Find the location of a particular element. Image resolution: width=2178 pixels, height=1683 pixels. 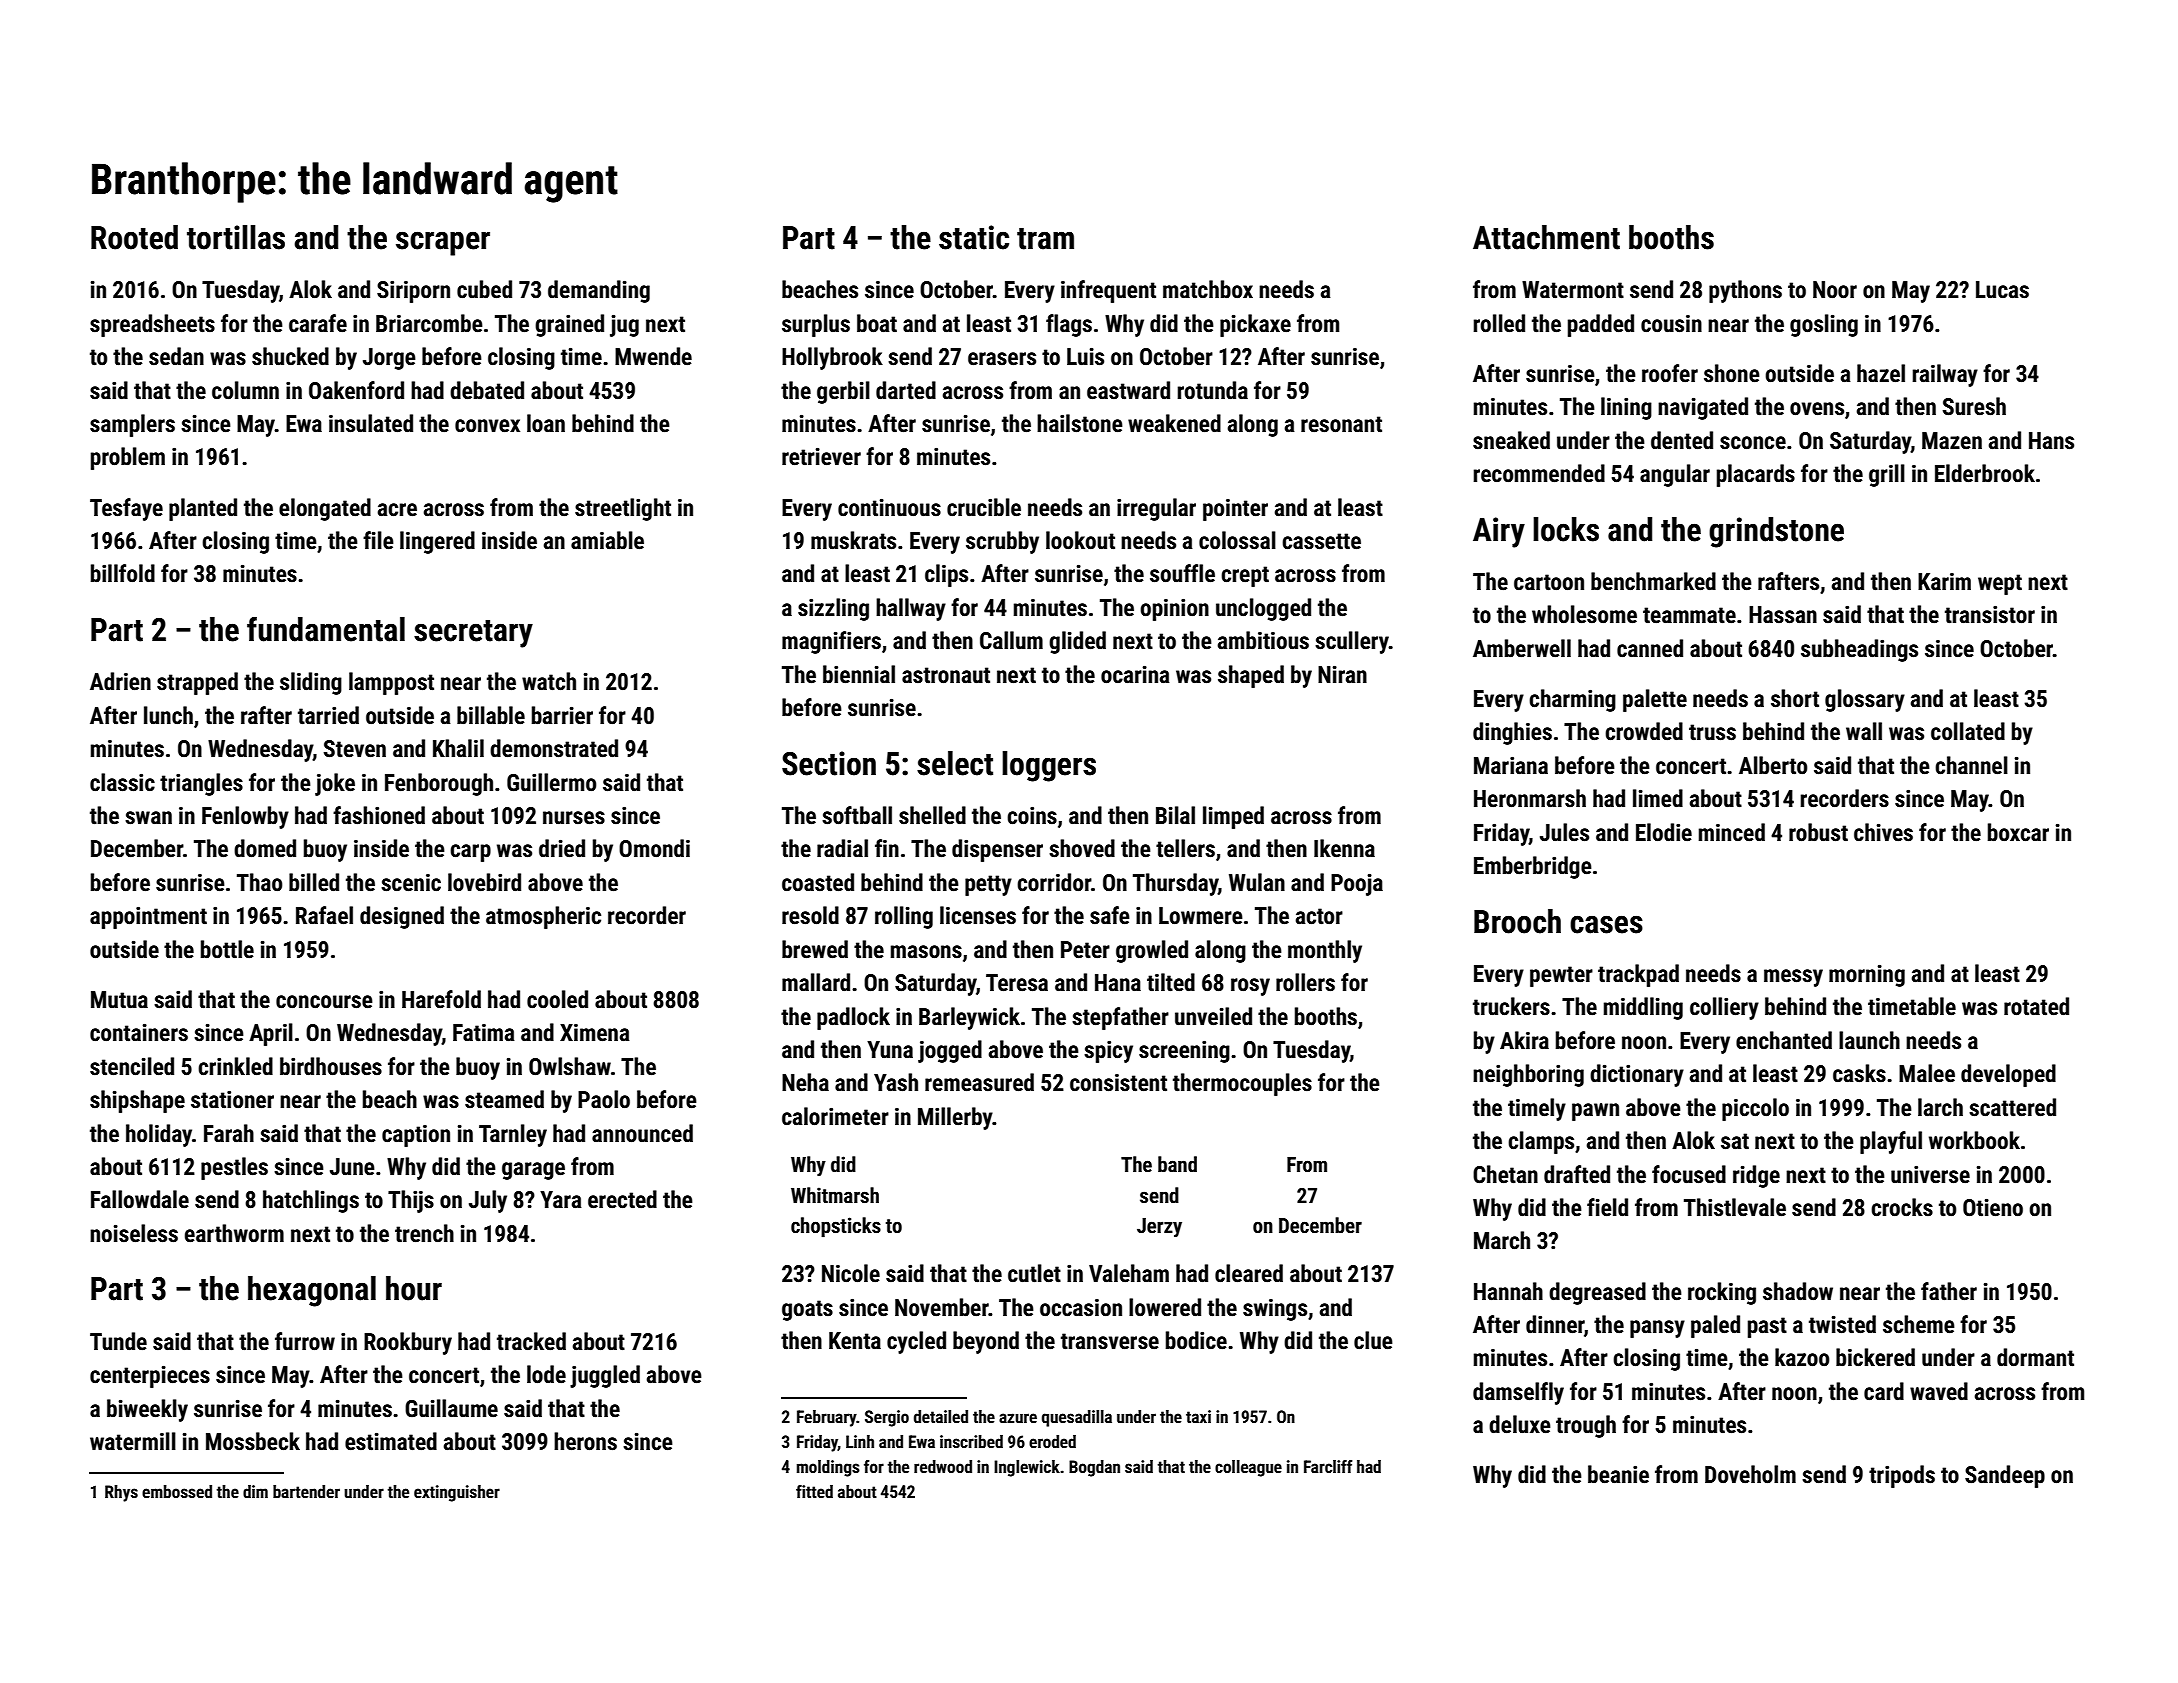

pestles is located at coordinates (234, 1168).
